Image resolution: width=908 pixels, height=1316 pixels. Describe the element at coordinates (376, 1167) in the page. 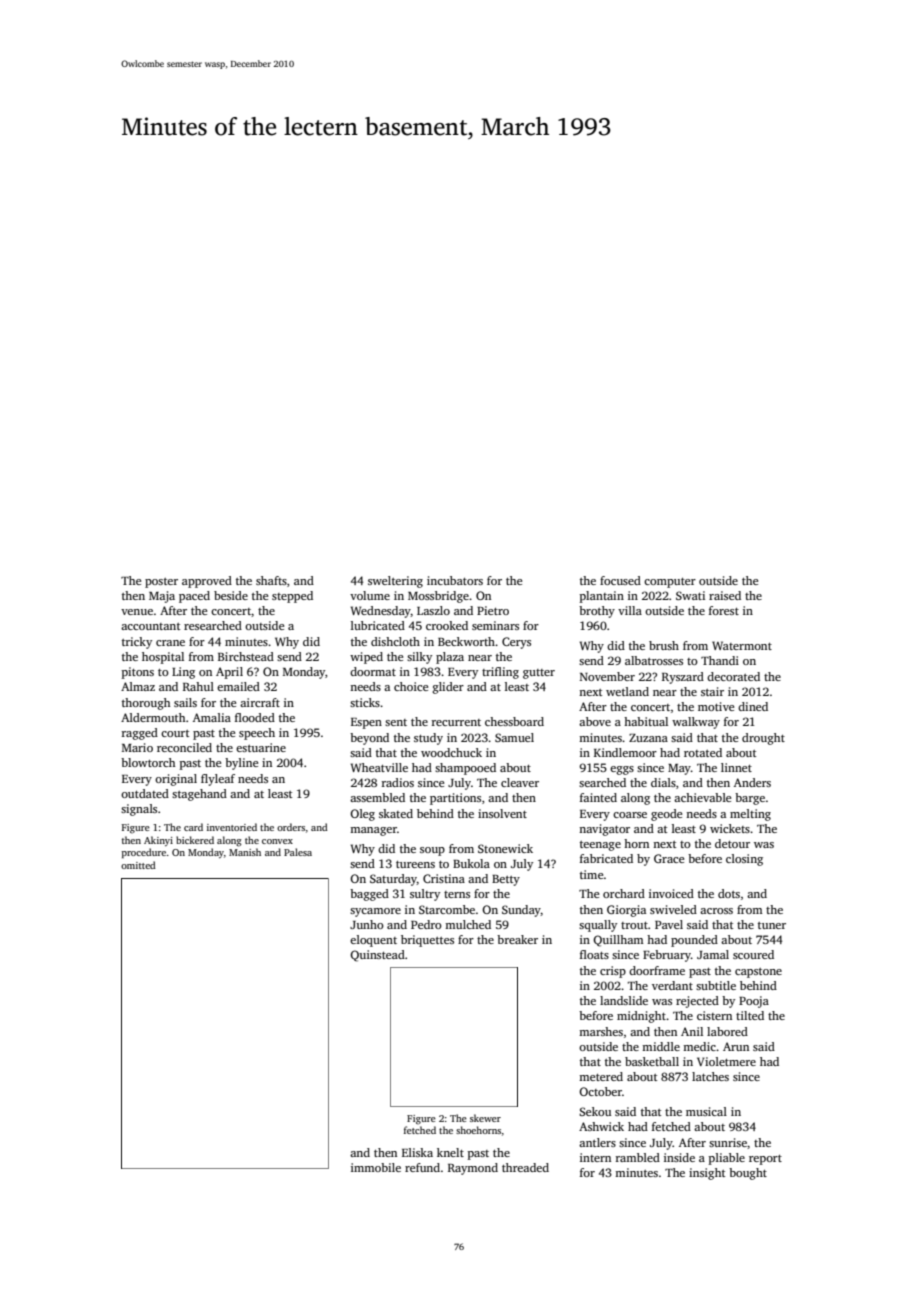

I see `immobile` at that location.
